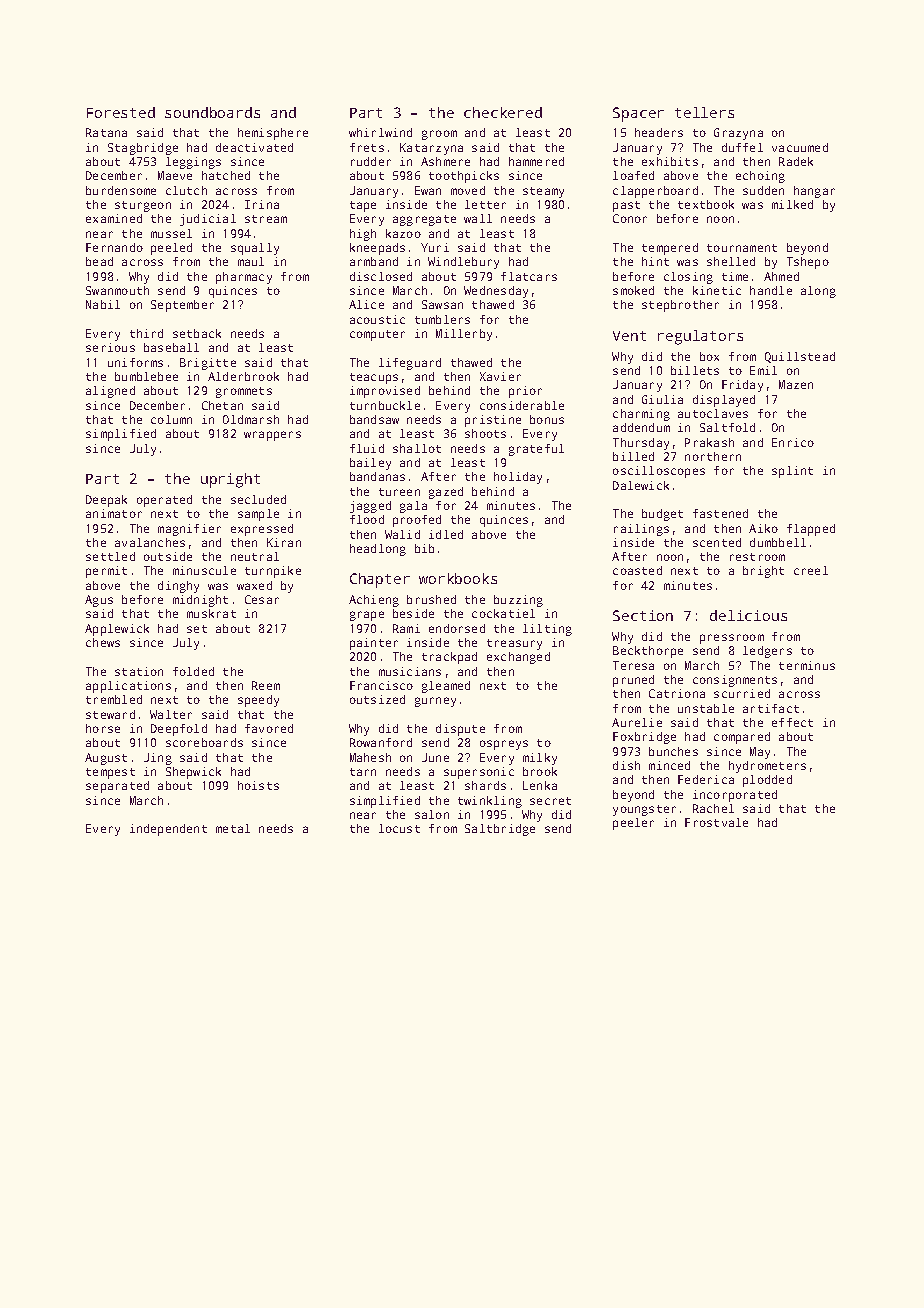  I want to click on peeler, so click(633, 824).
